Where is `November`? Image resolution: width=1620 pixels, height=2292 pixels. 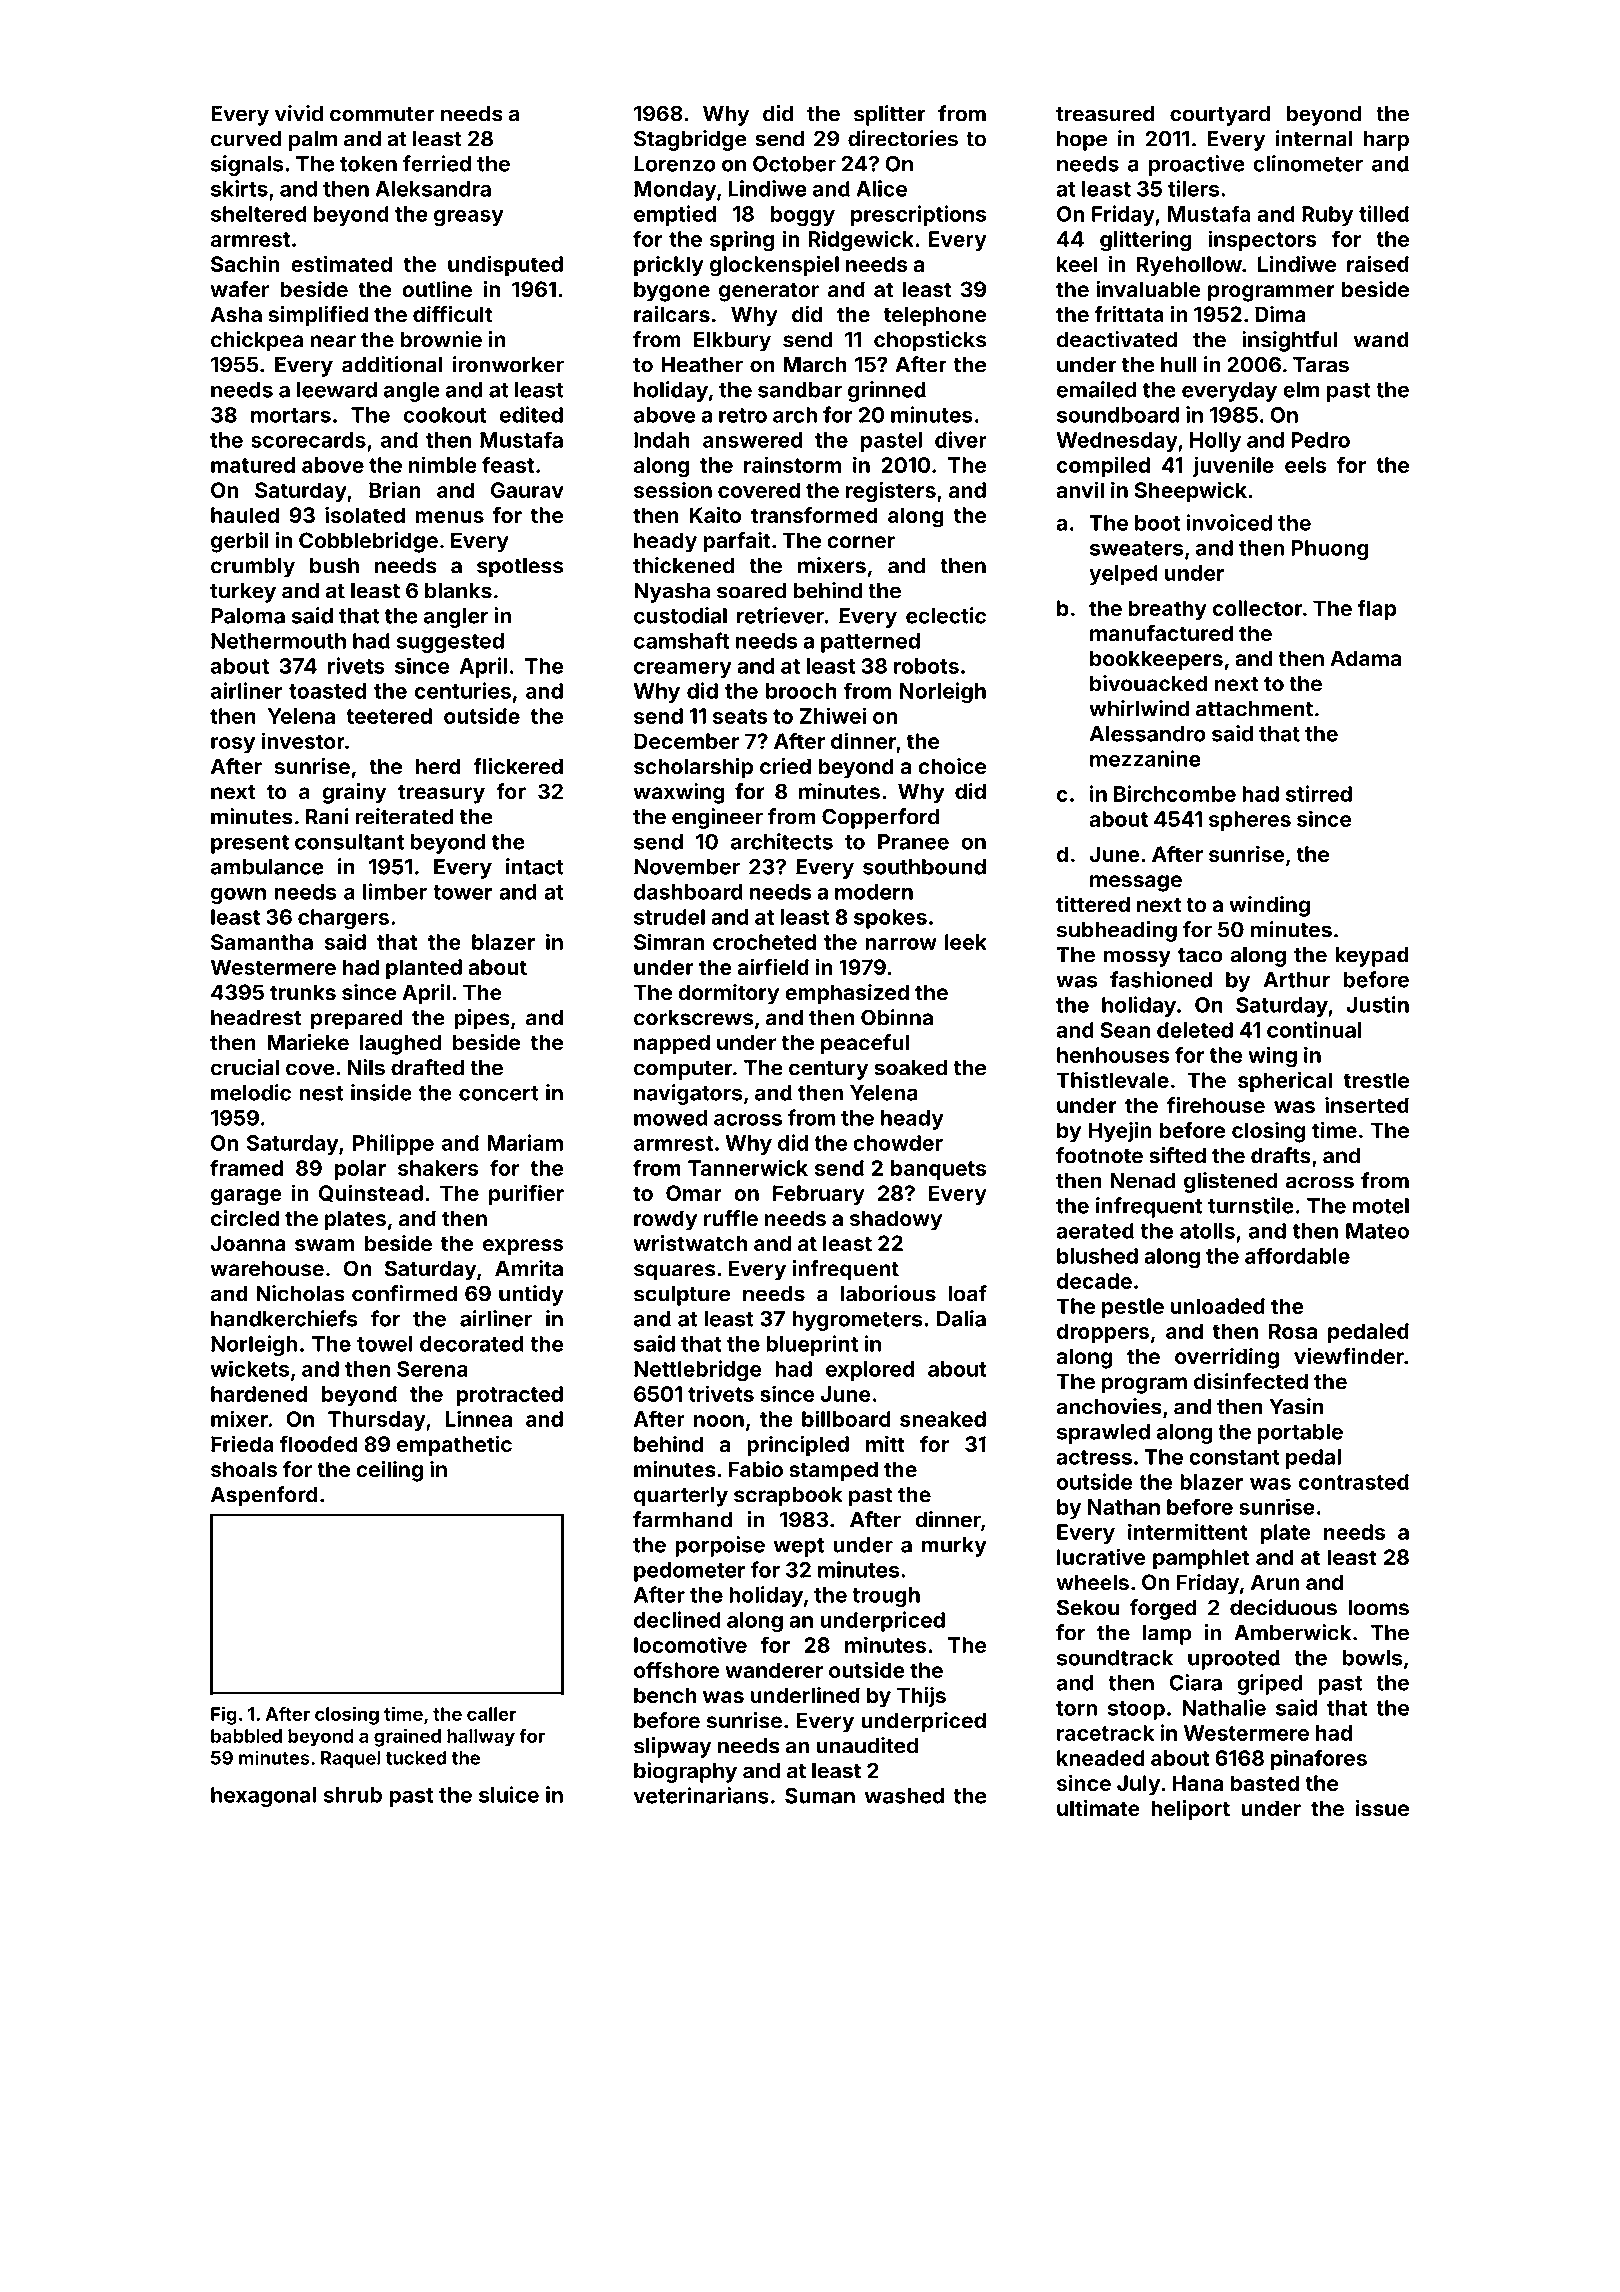 November is located at coordinates (687, 867).
